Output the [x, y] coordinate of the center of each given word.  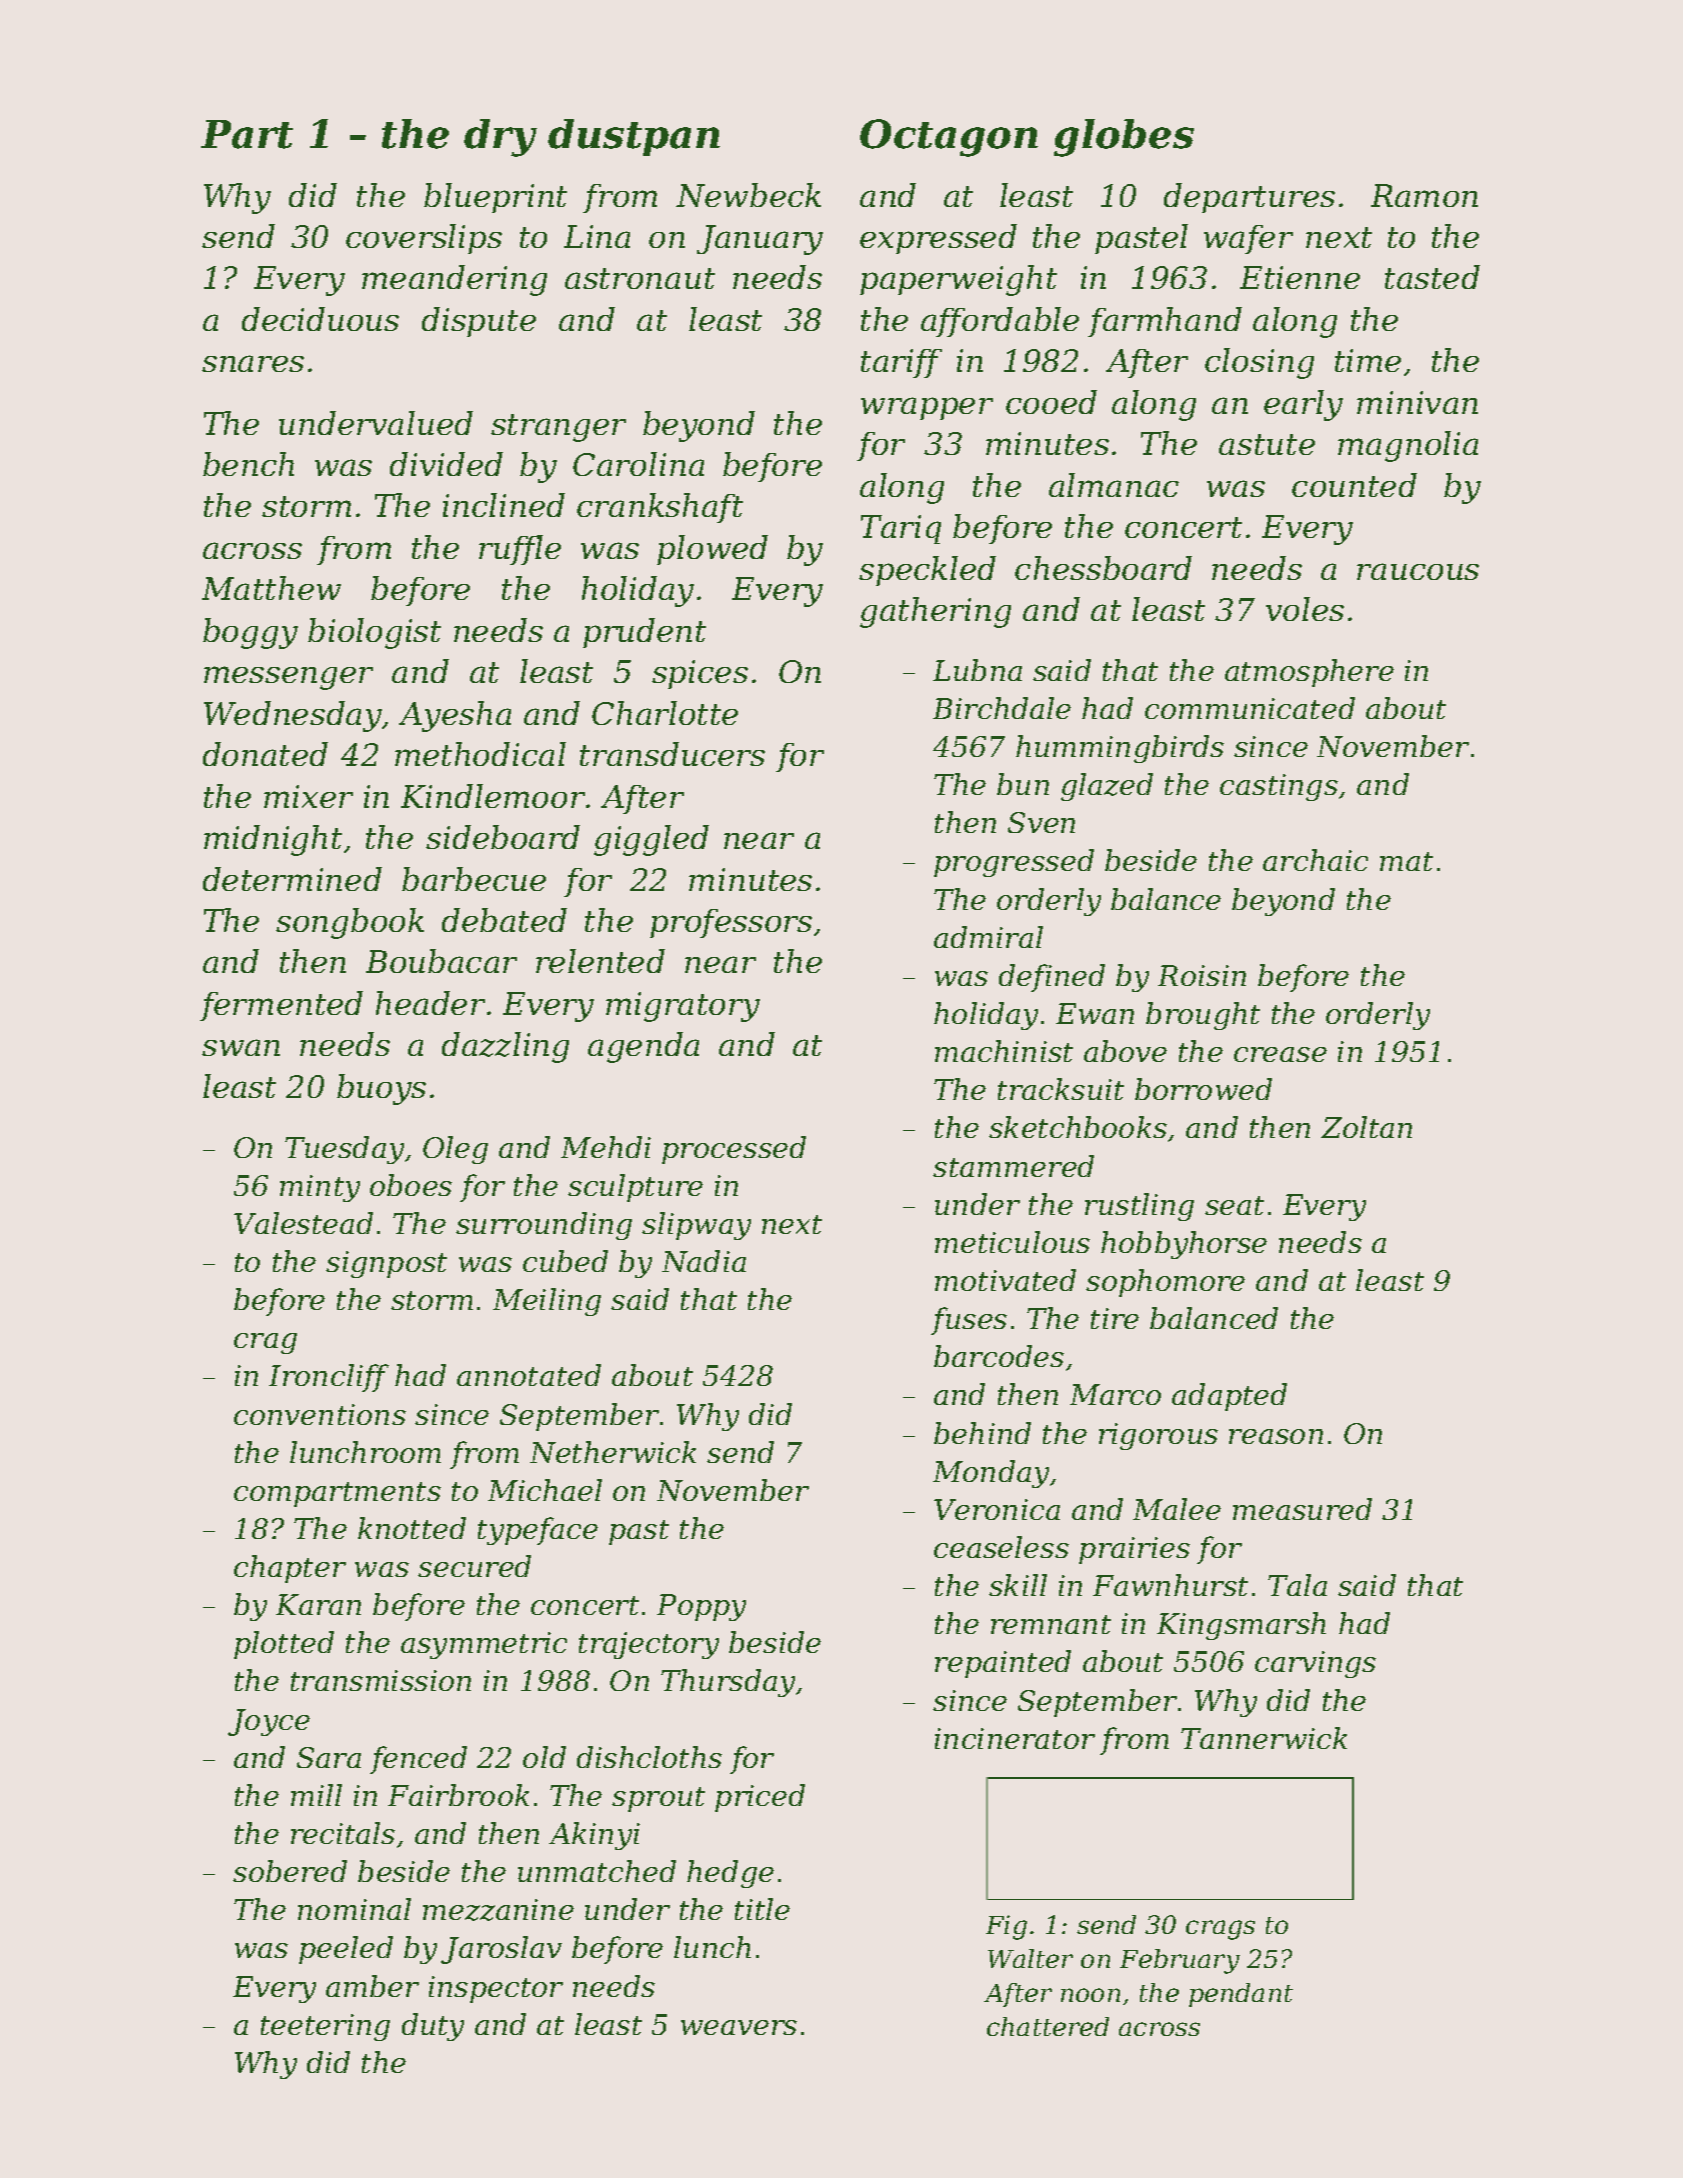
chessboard [1103, 568]
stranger [558, 428]
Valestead [303, 1223]
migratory [683, 1007]
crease [1280, 1054]
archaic [1315, 860]
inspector [496, 1989]
